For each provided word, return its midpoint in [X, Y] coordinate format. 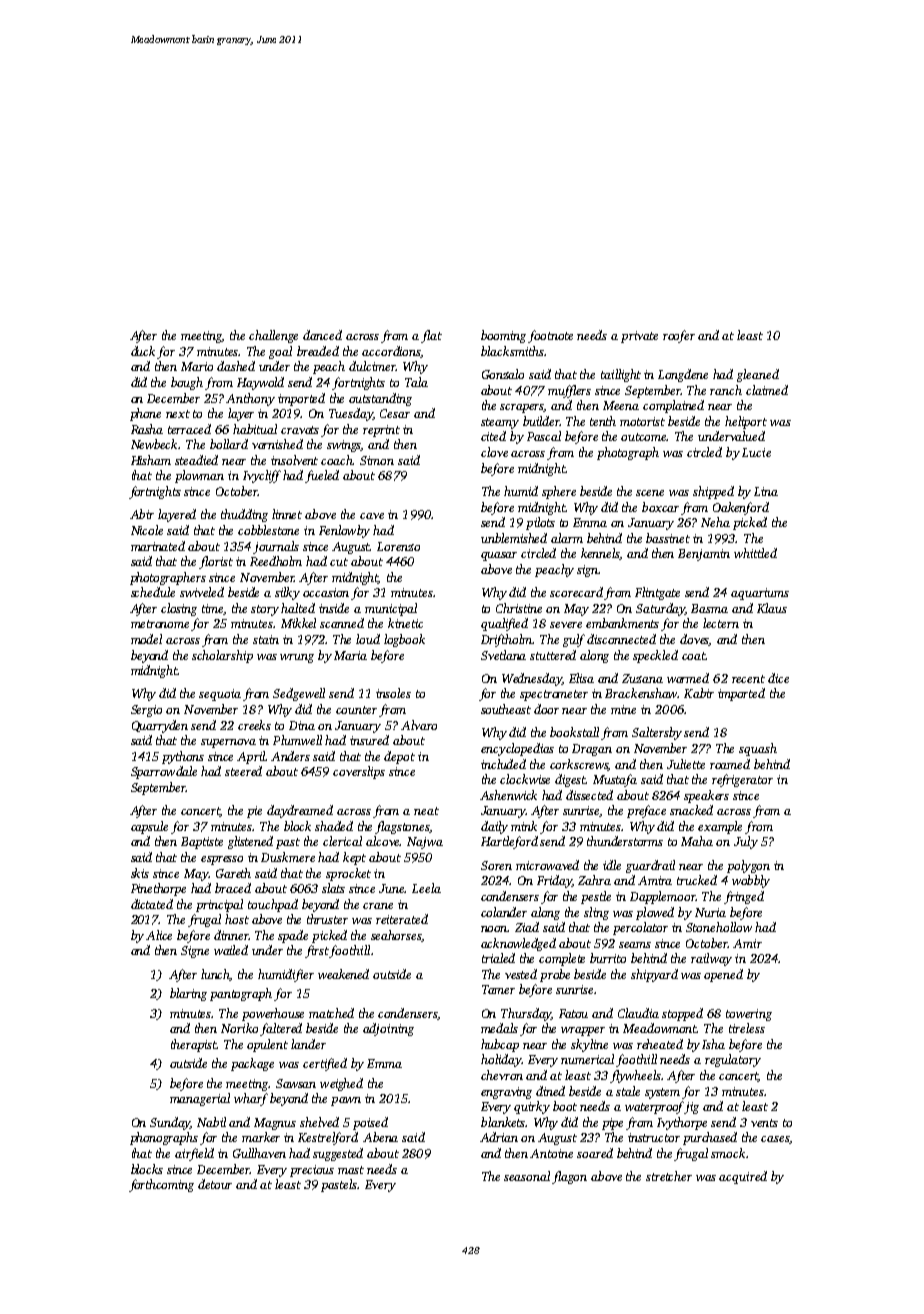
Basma [709, 608]
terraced [189, 429]
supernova [228, 743]
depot [399, 757]
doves [695, 640]
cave [372, 516]
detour [215, 1184]
